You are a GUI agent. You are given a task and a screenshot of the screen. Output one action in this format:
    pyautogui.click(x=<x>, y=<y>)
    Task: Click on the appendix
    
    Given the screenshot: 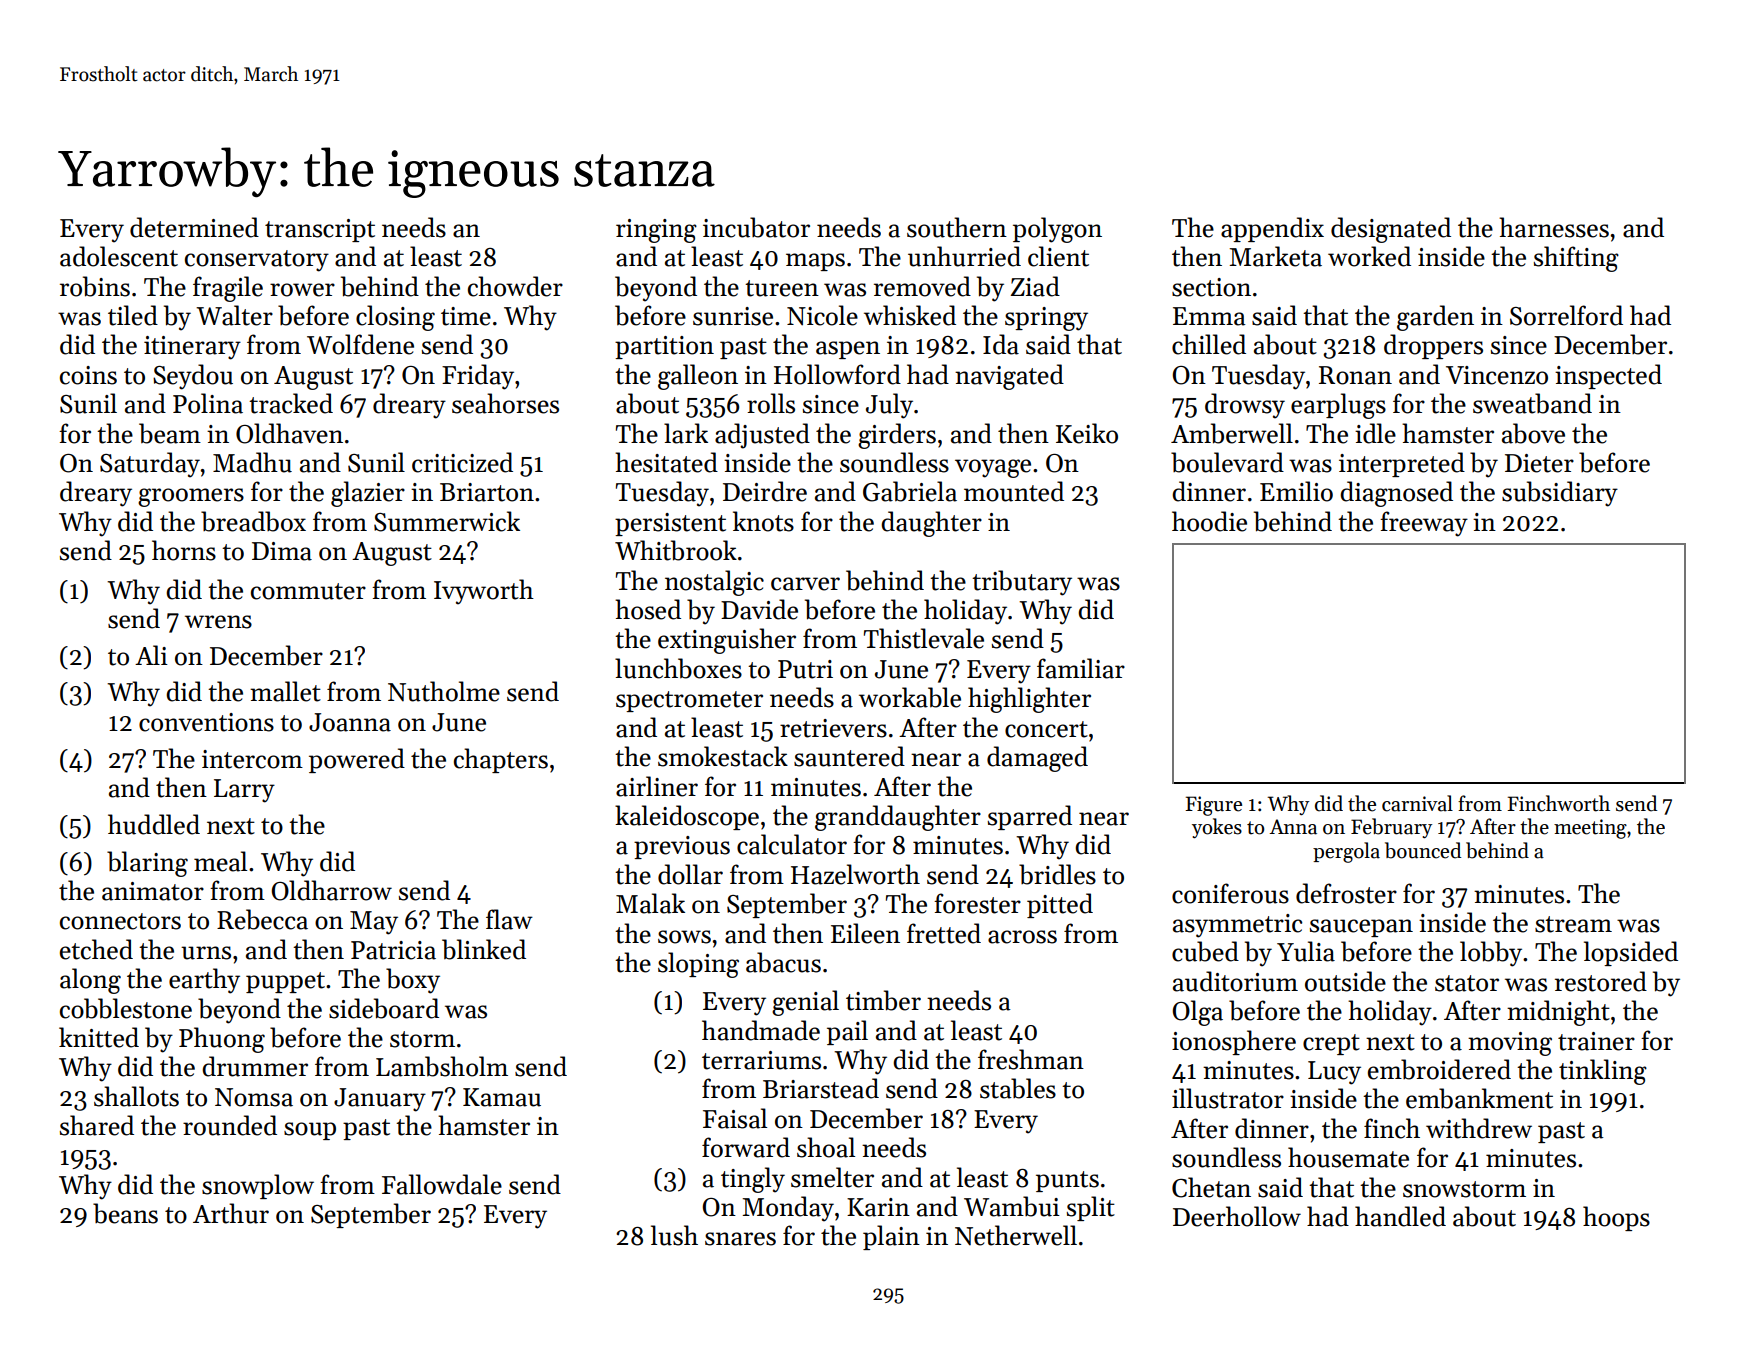 What is the action you would take?
    pyautogui.click(x=1272, y=229)
